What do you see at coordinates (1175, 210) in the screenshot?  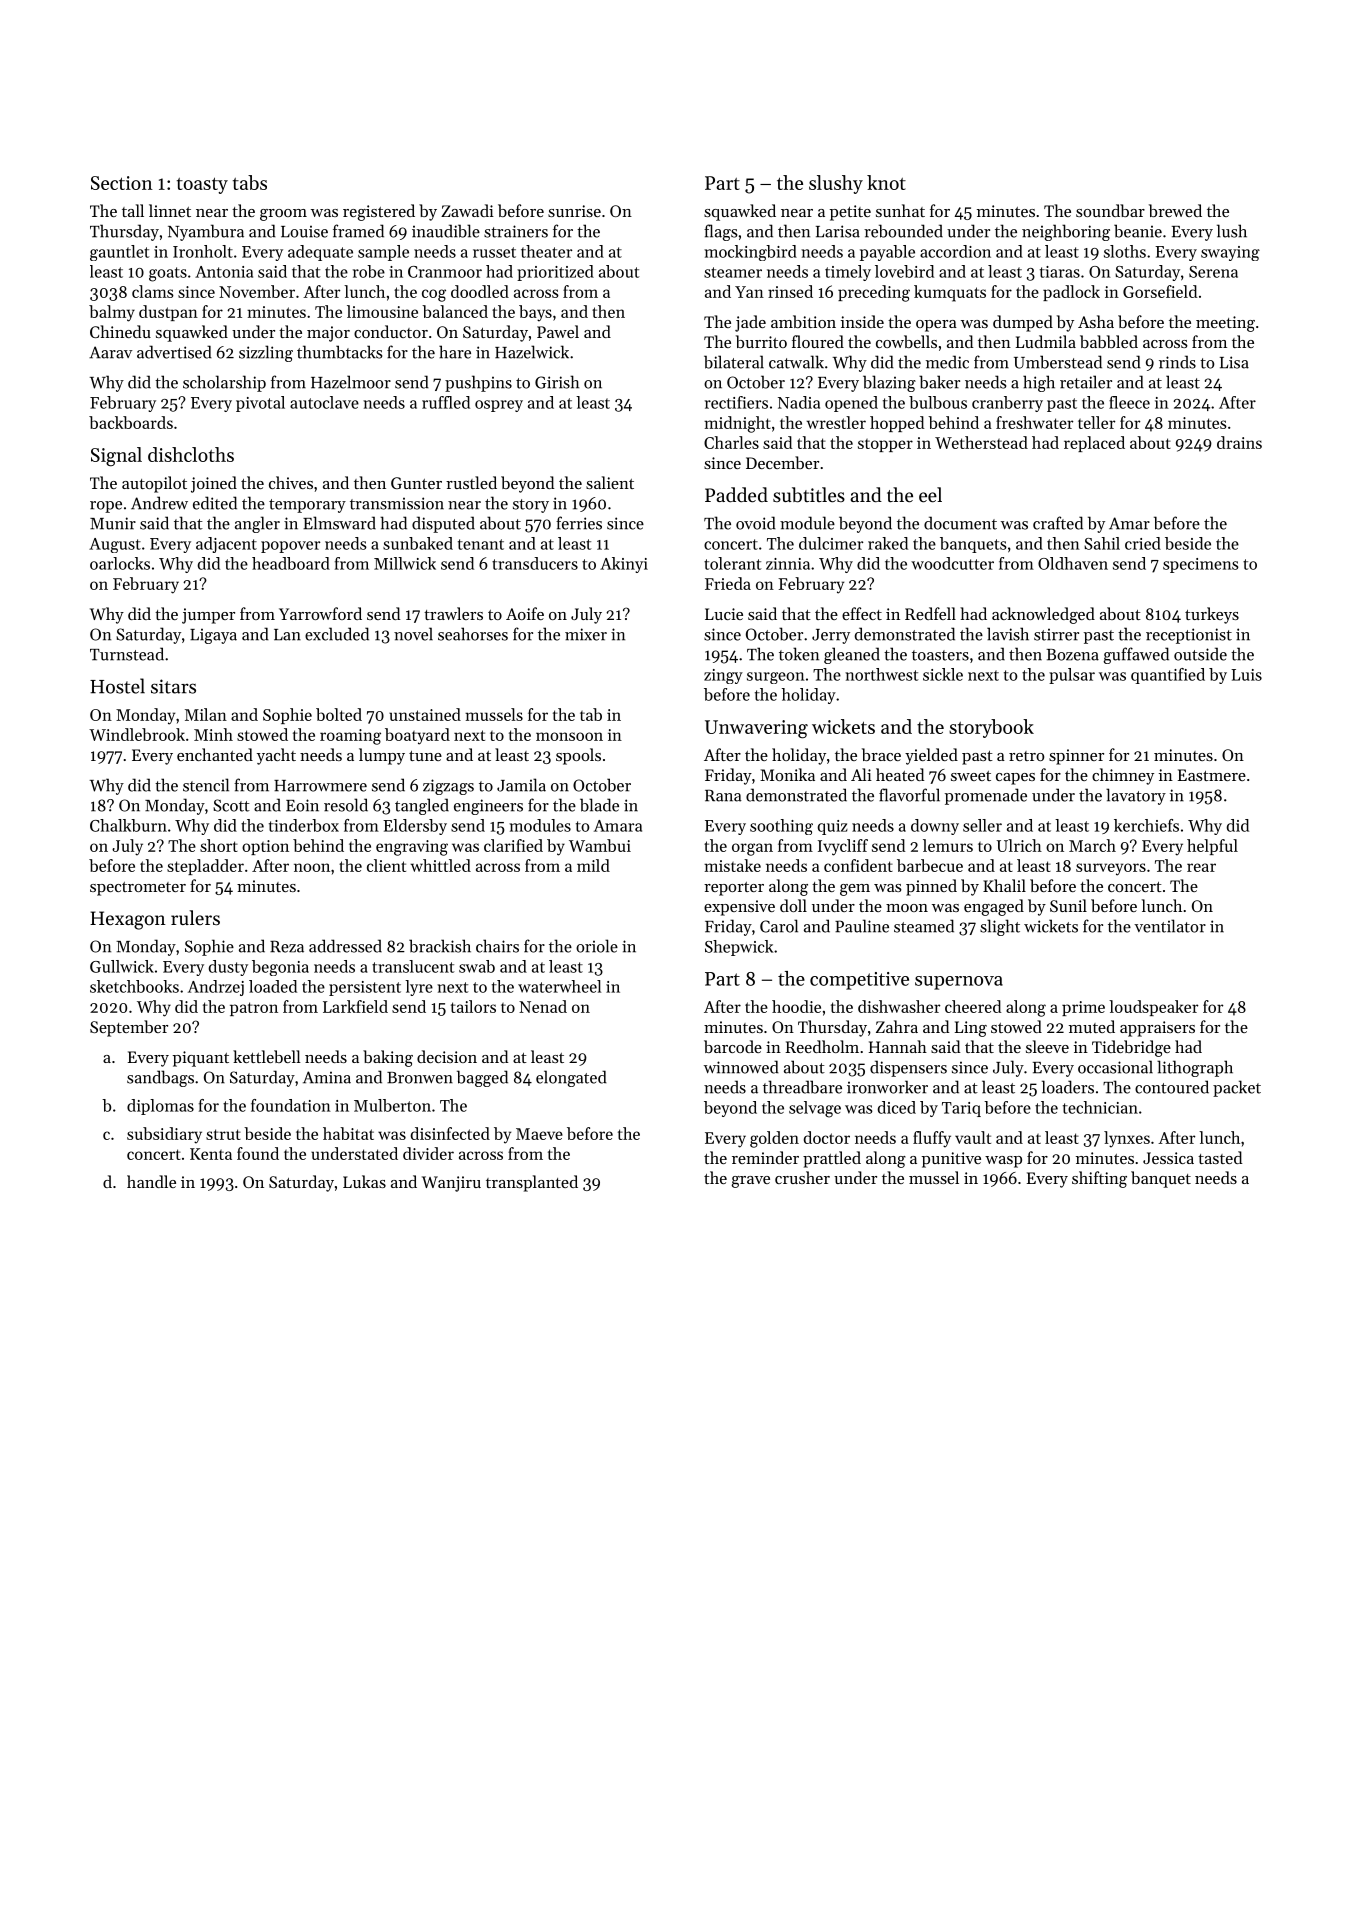 I see `brewed` at bounding box center [1175, 210].
